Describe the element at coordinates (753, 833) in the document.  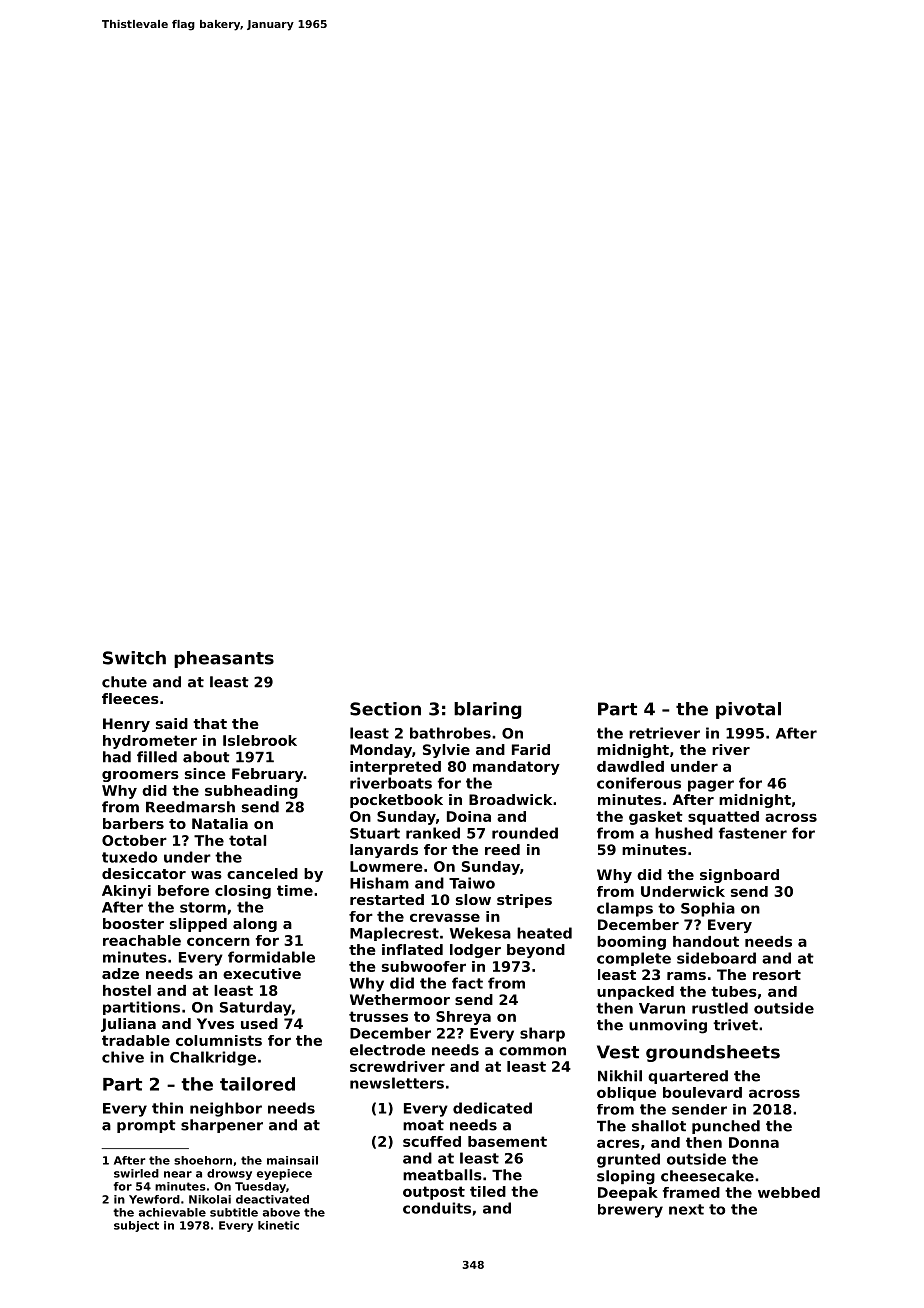
I see `fastener` at that location.
